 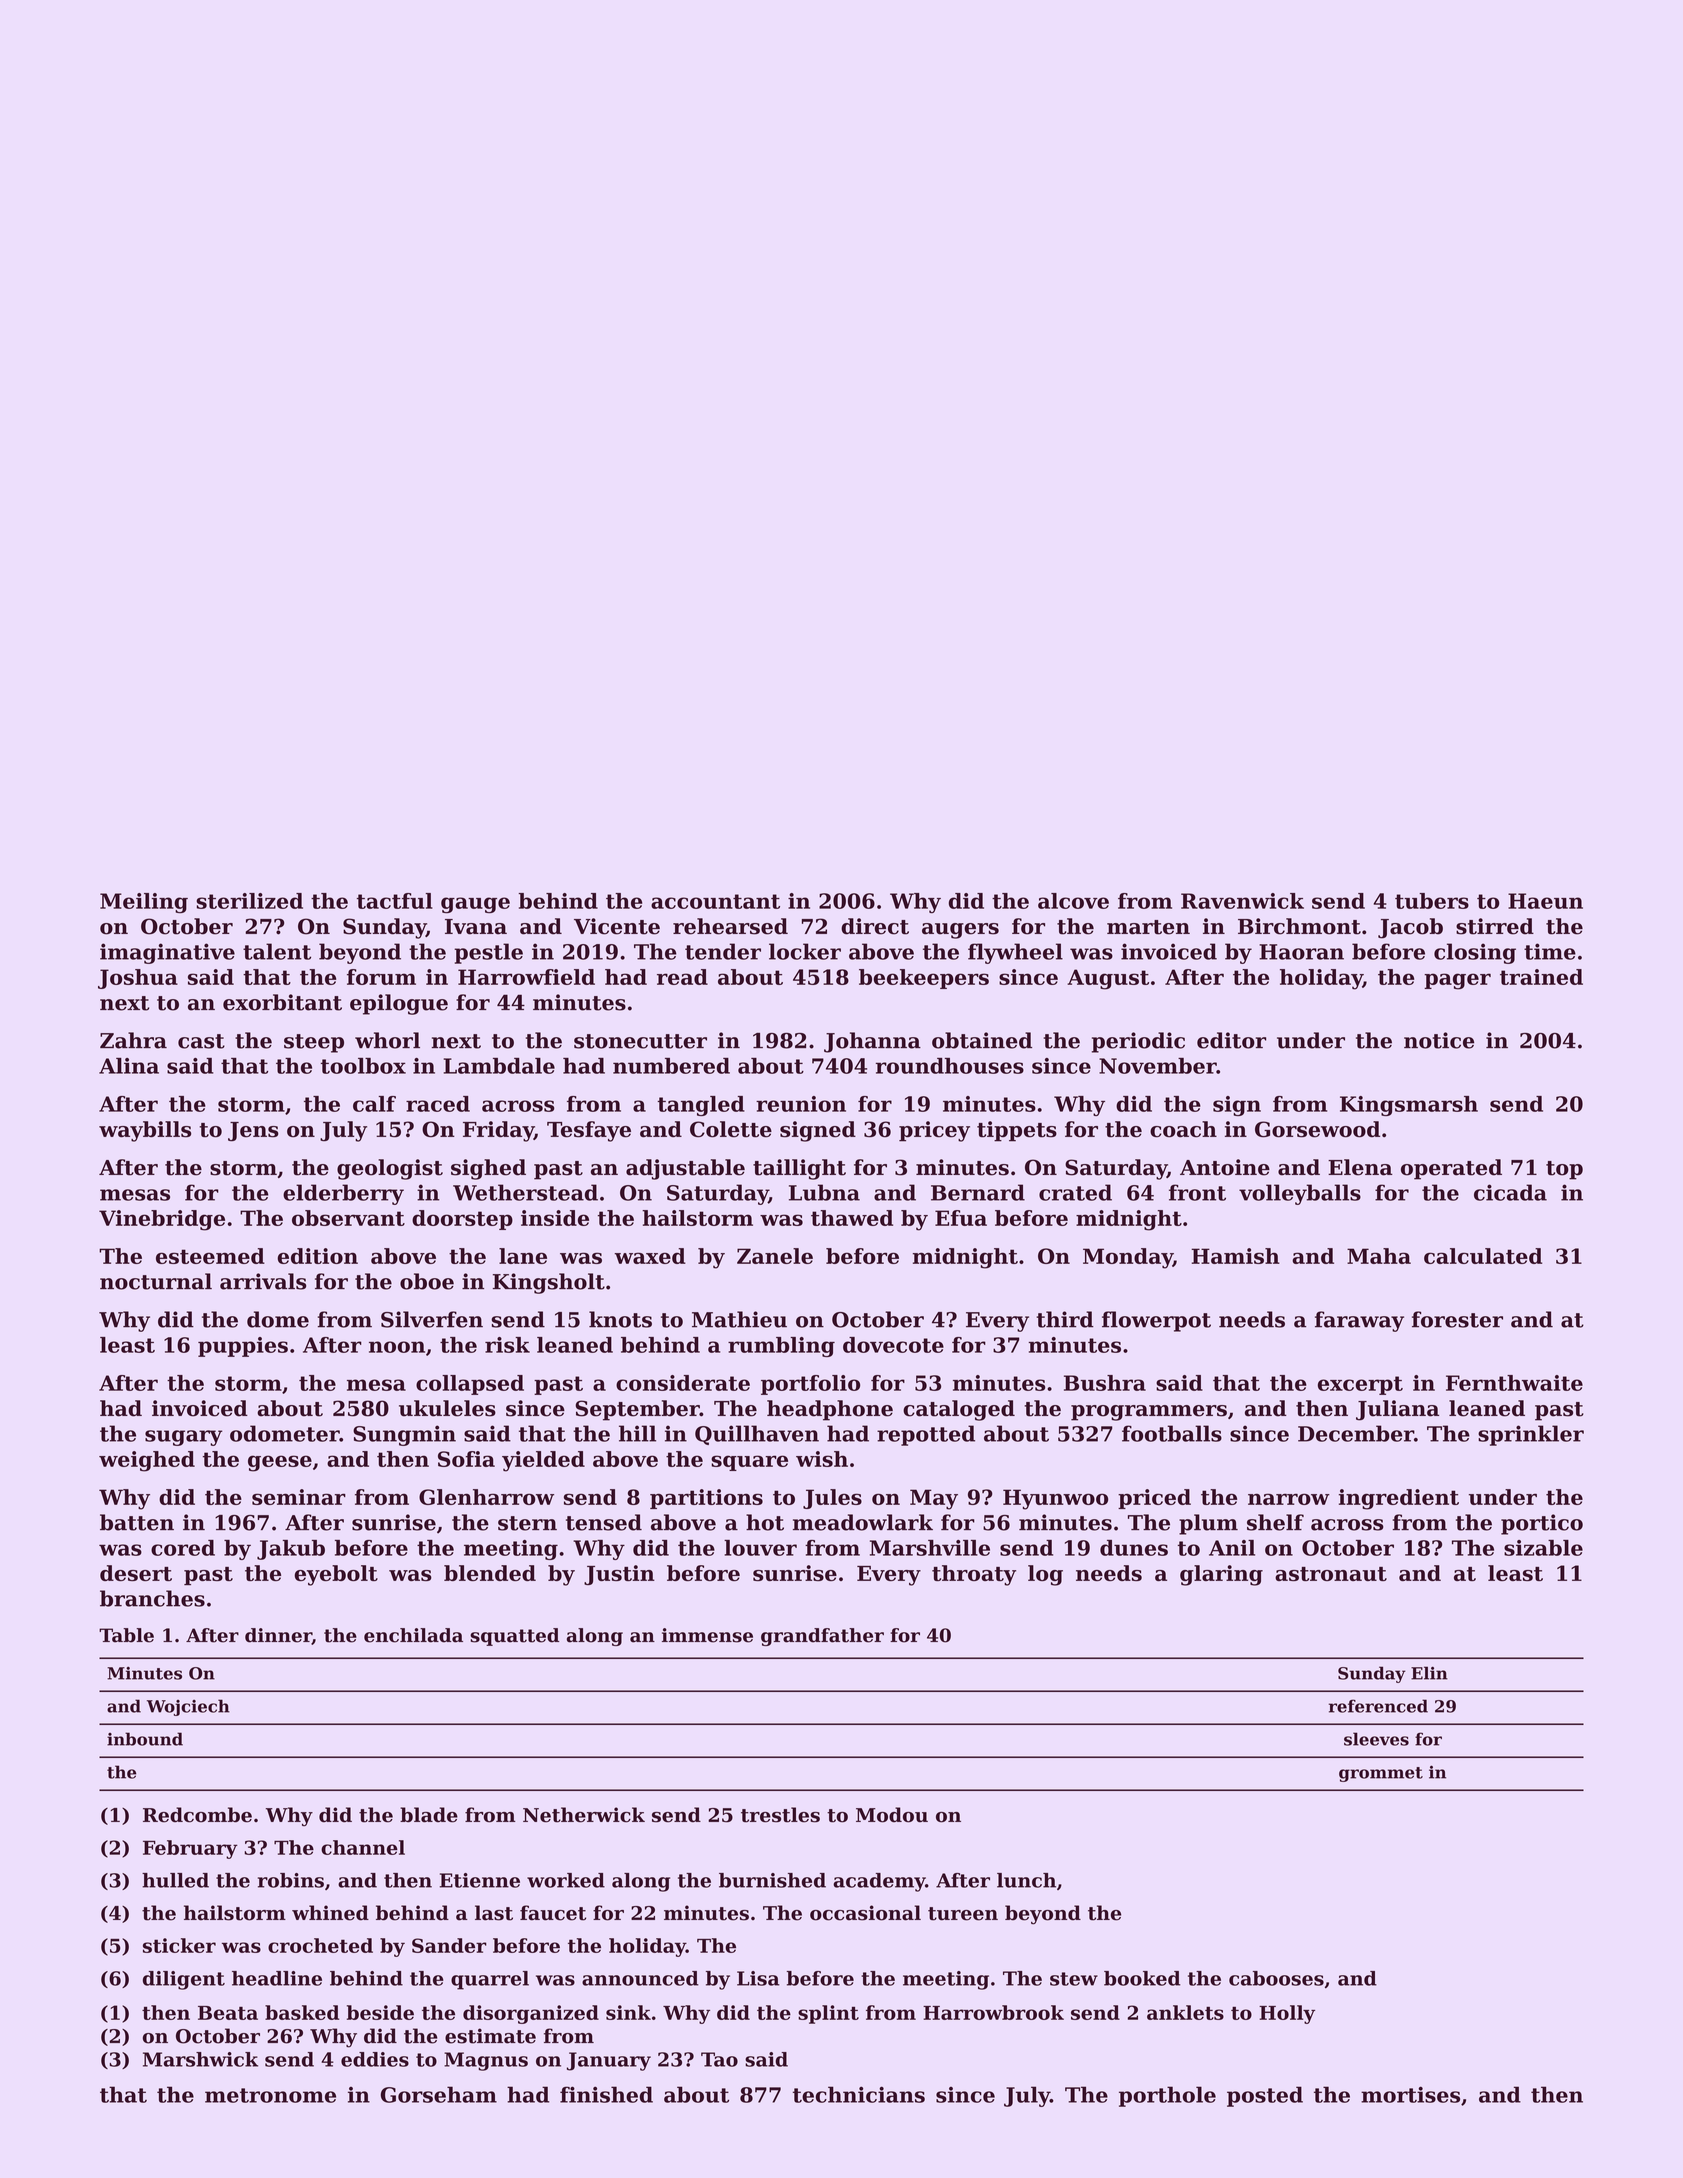 What do you see at coordinates (270, 2095) in the page?
I see `metronome` at bounding box center [270, 2095].
